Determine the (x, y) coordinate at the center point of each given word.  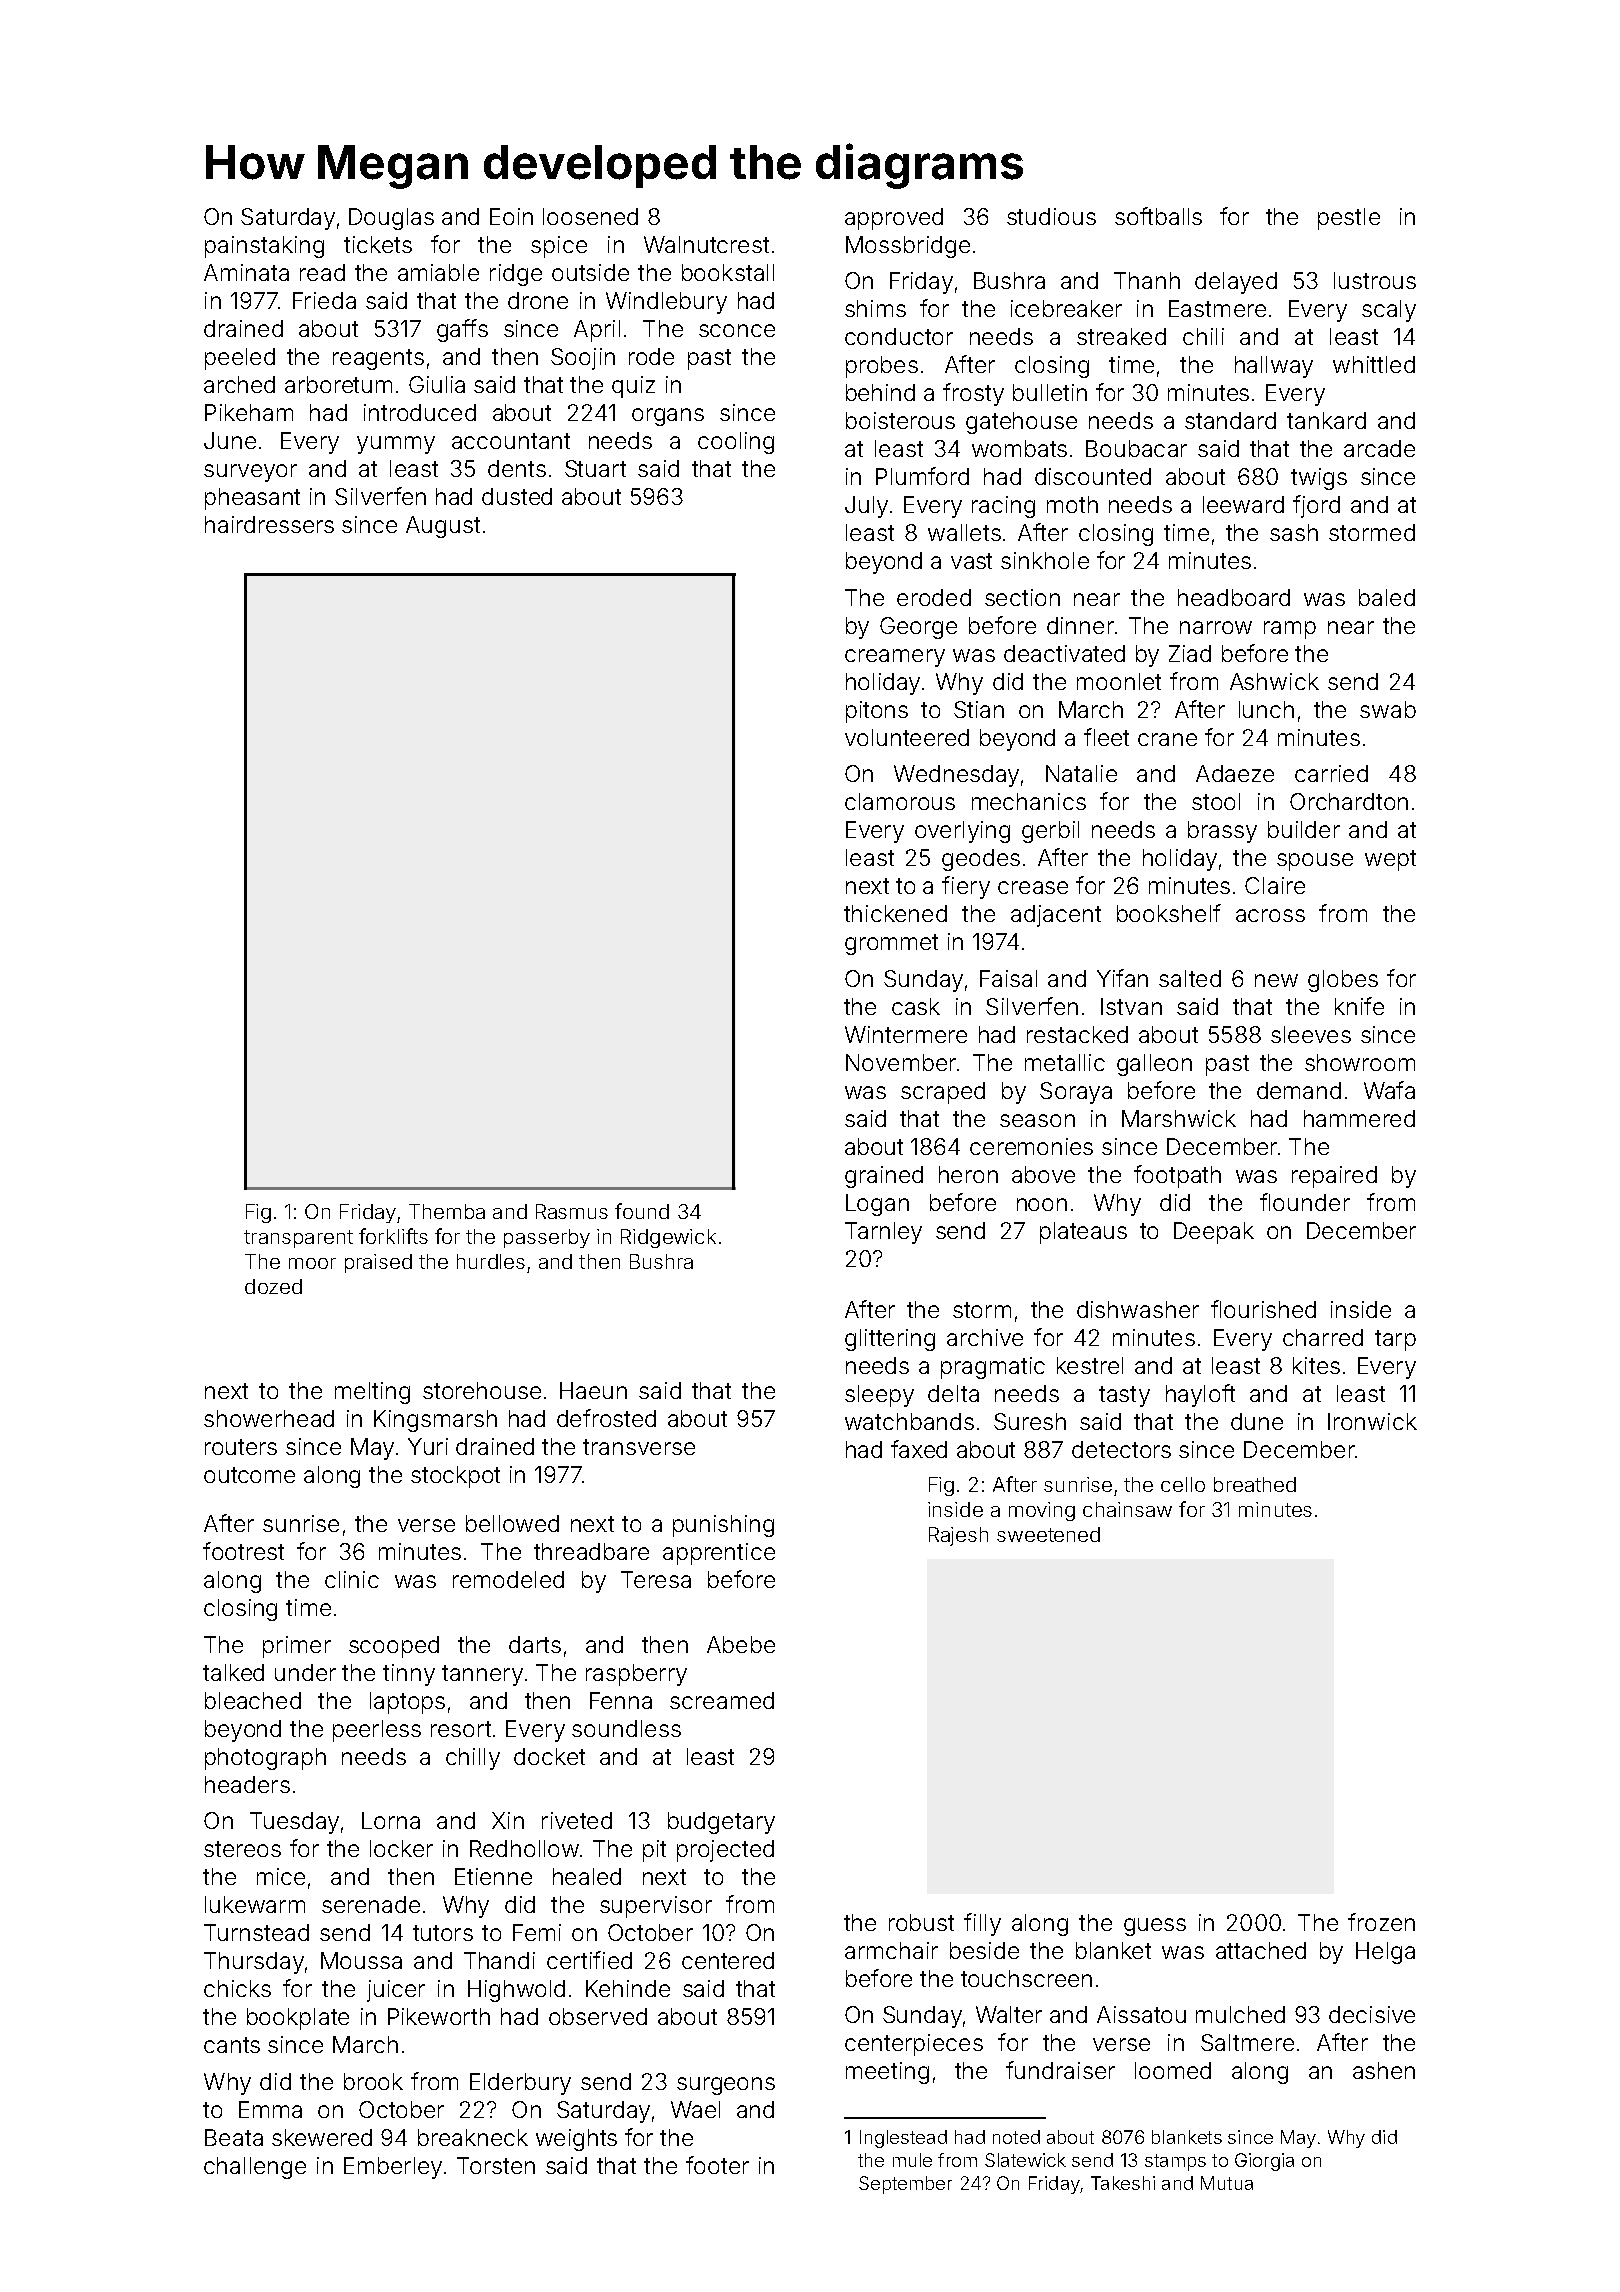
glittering (890, 1340)
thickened (895, 913)
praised (378, 1263)
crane (1167, 739)
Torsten (496, 2165)
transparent (298, 1239)
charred (1323, 1337)
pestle (1349, 219)
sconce (737, 330)
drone (538, 300)
